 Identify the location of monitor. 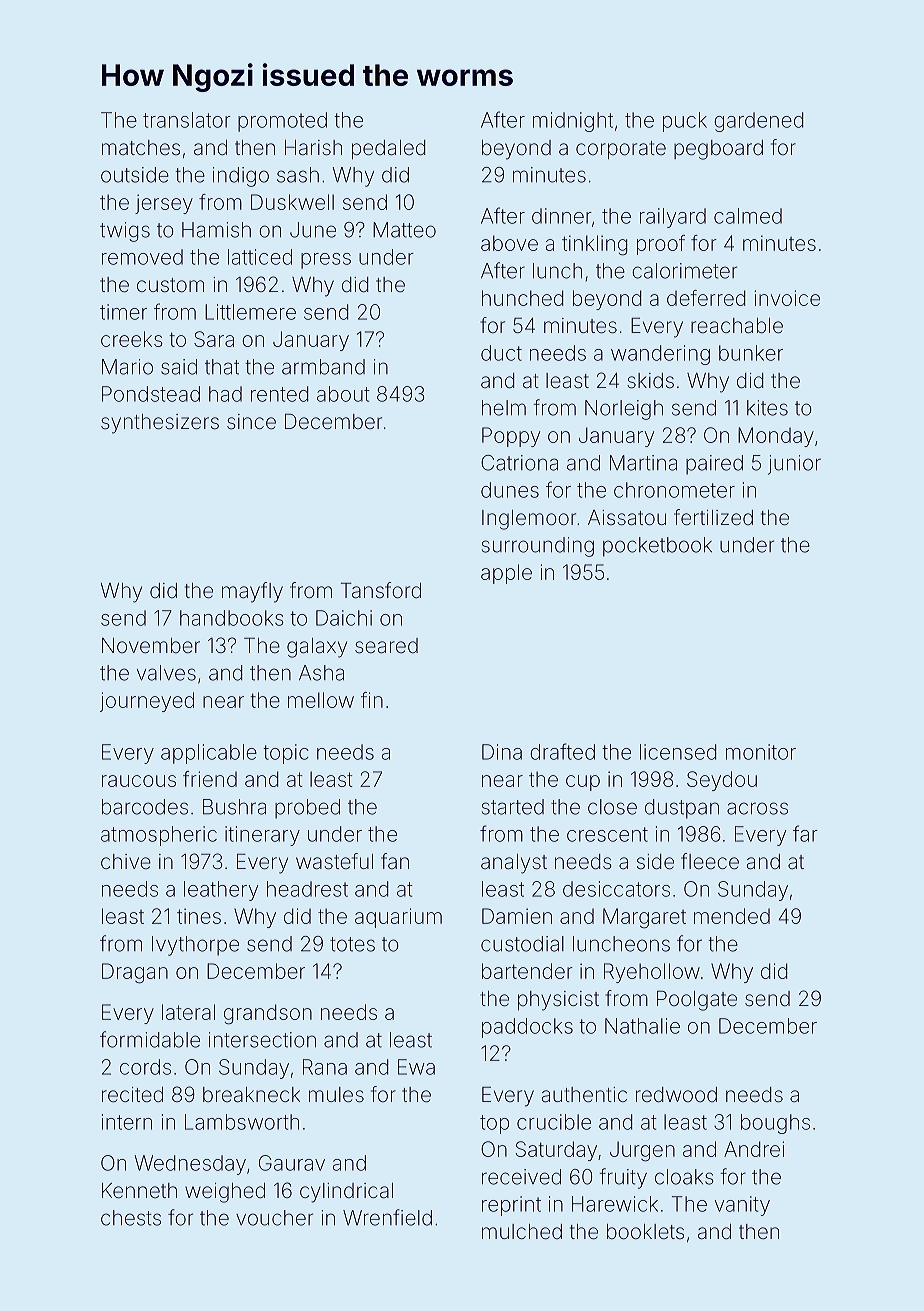
(761, 752).
